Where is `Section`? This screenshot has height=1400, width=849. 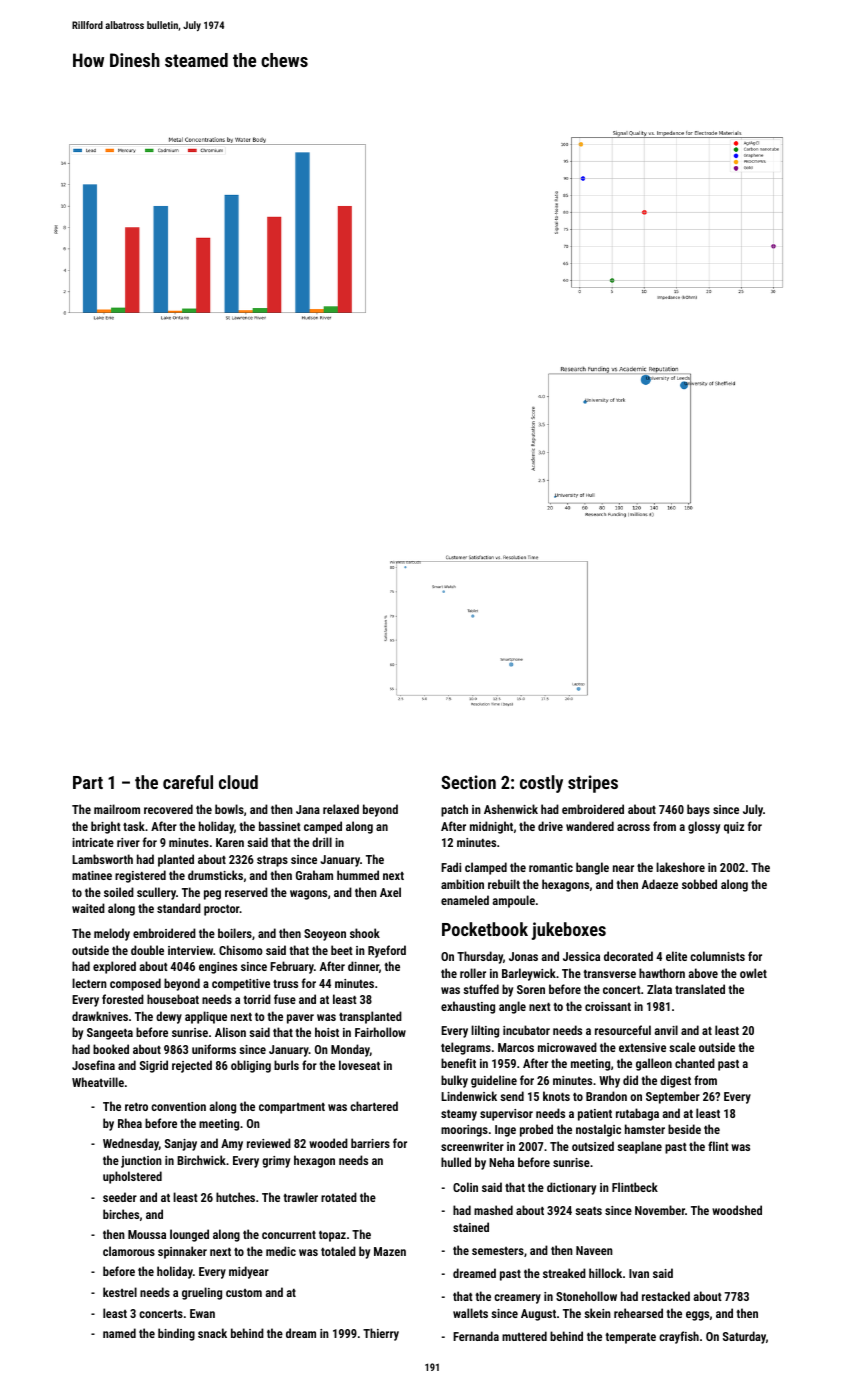
Section is located at coordinates (468, 782).
